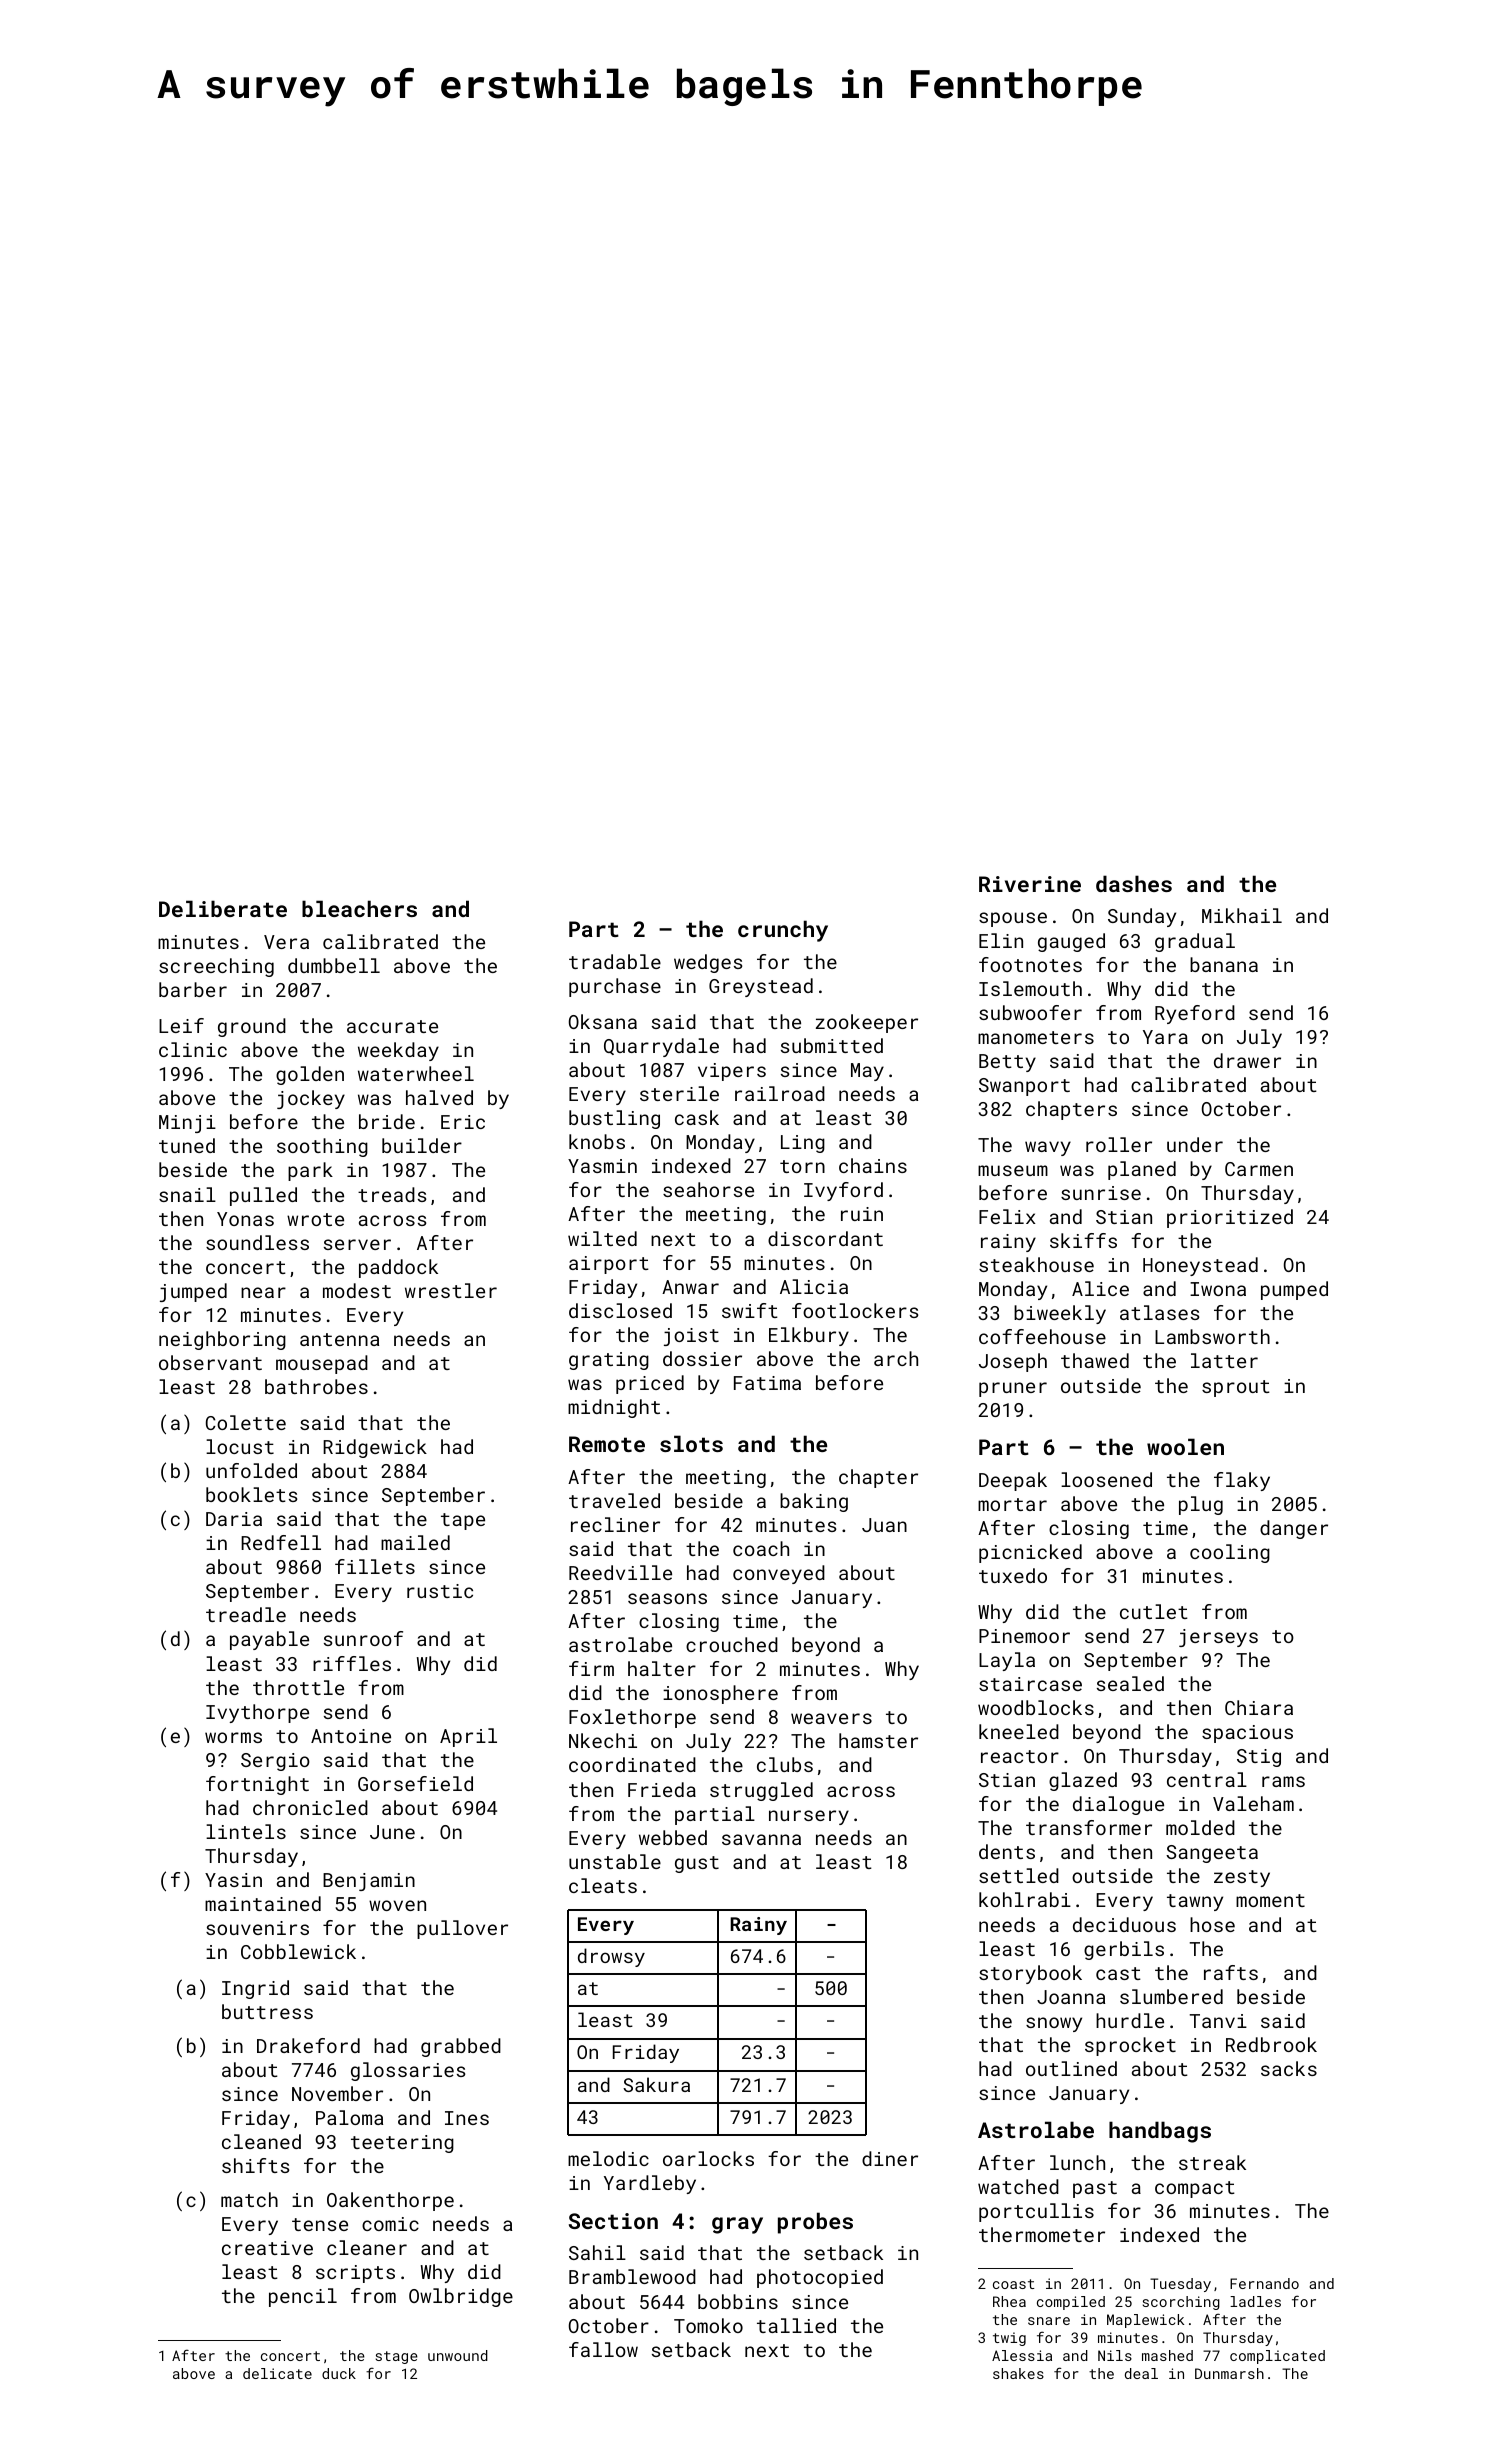 The height and width of the image is (2464, 1496). What do you see at coordinates (603, 2349) in the image?
I see `fallow` at bounding box center [603, 2349].
